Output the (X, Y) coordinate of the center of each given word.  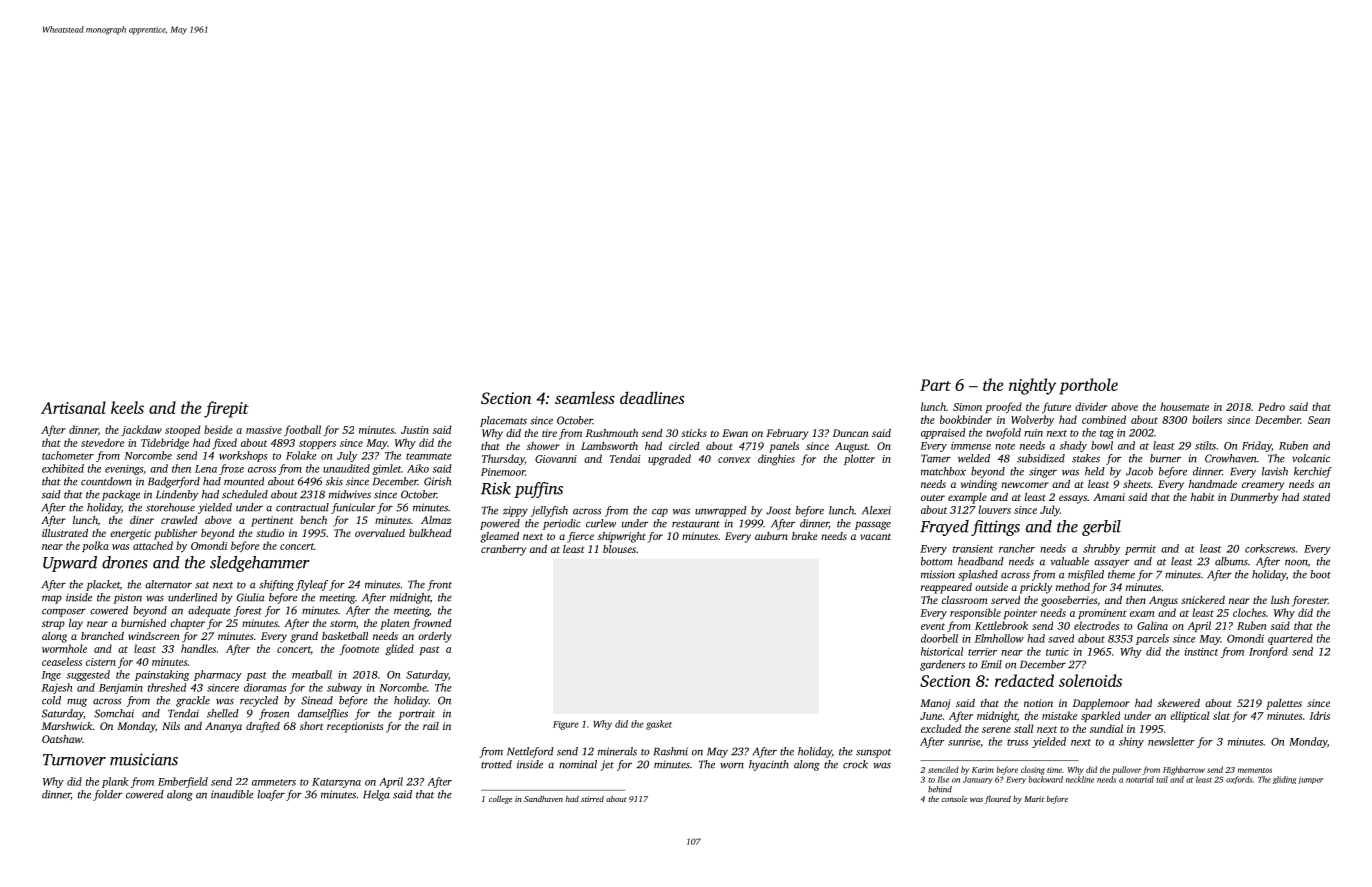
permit (1140, 550)
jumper (1310, 780)
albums (1231, 561)
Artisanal (73, 407)
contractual (302, 507)
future (1056, 407)
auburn (771, 536)
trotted (496, 764)
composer (64, 613)
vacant (875, 536)
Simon (967, 407)
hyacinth (768, 765)
